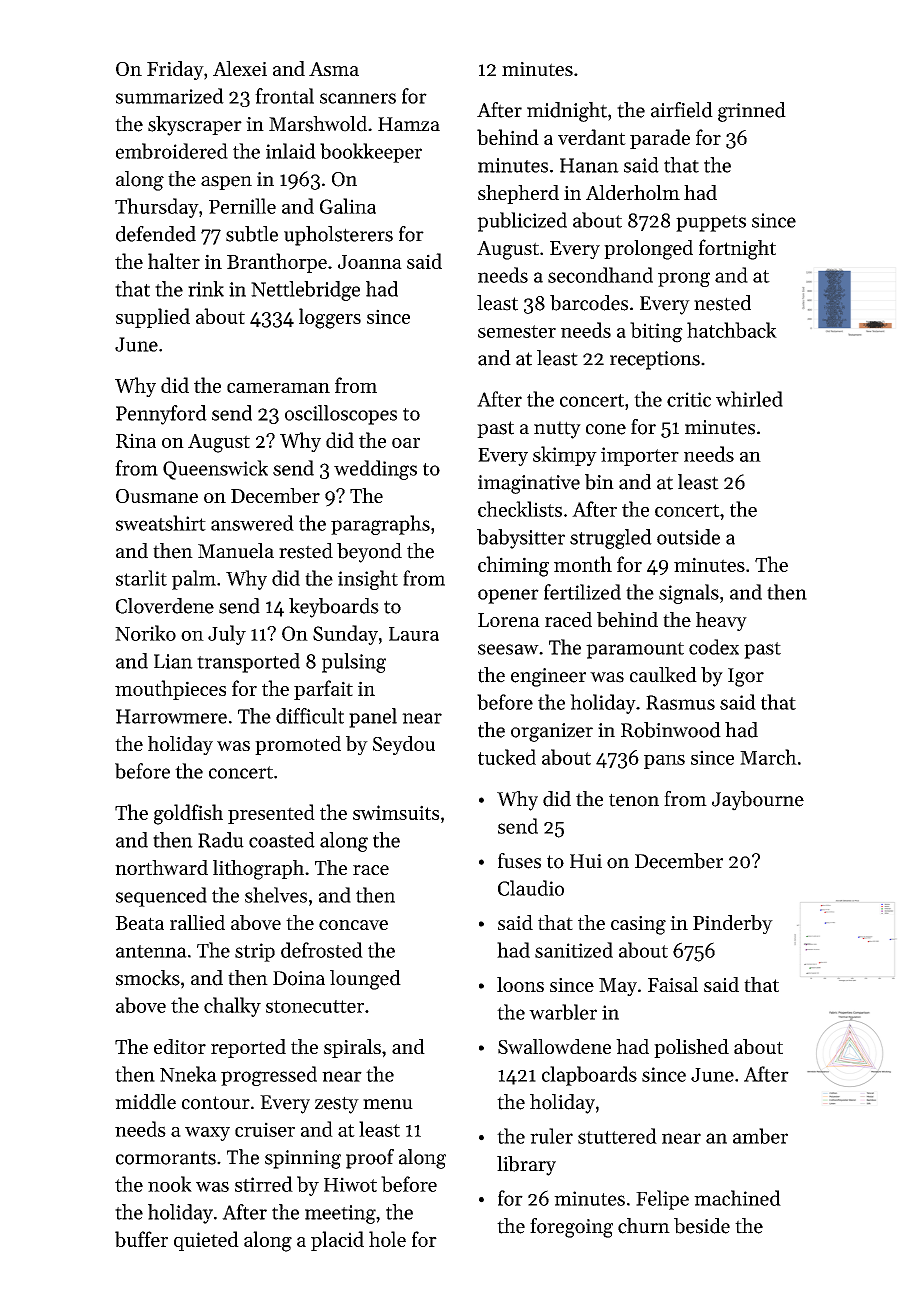 Image resolution: width=924 pixels, height=1311 pixels. I want to click on buffer, so click(141, 1239).
